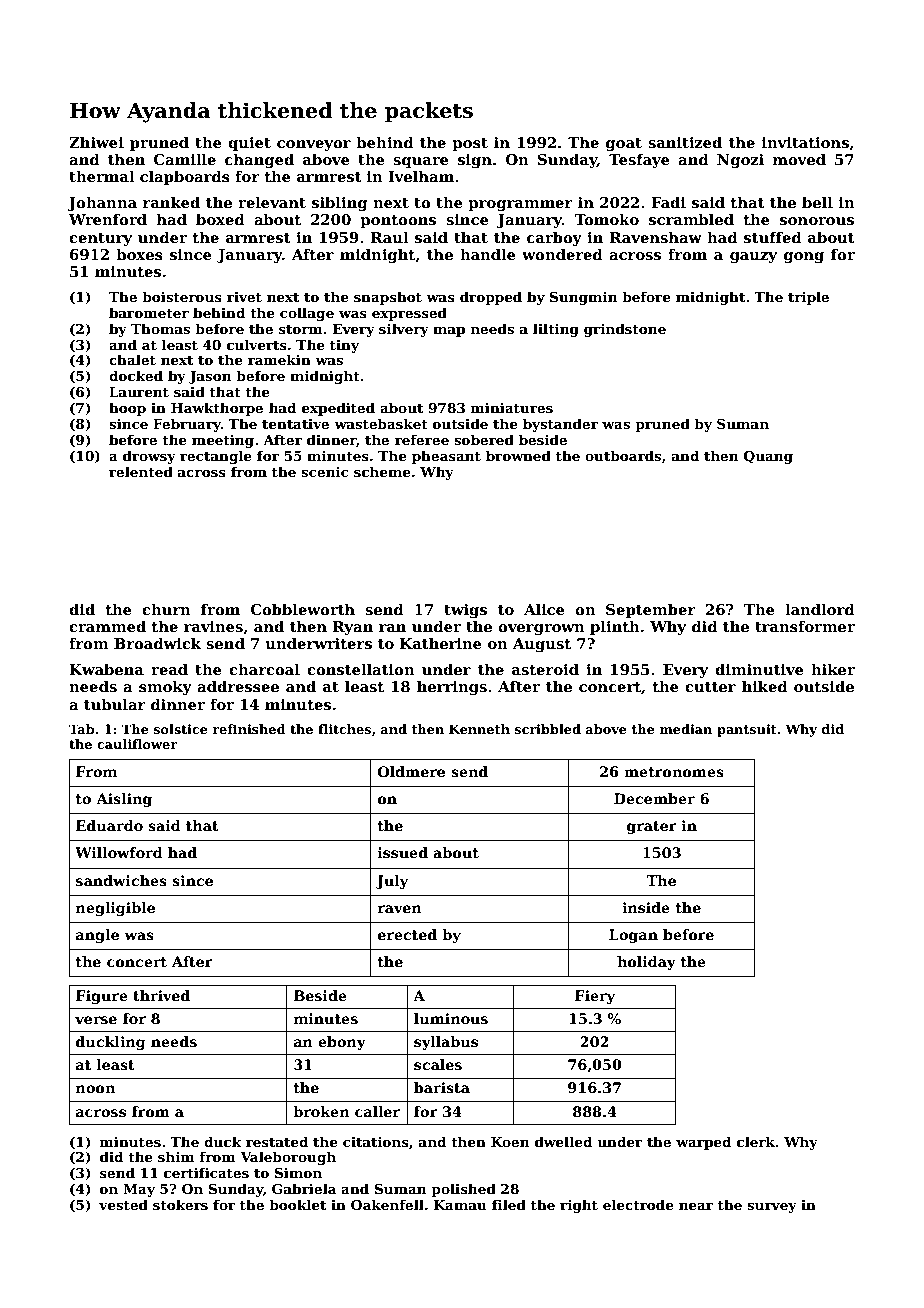  Describe the element at coordinates (407, 934) in the document. I see `erected` at that location.
